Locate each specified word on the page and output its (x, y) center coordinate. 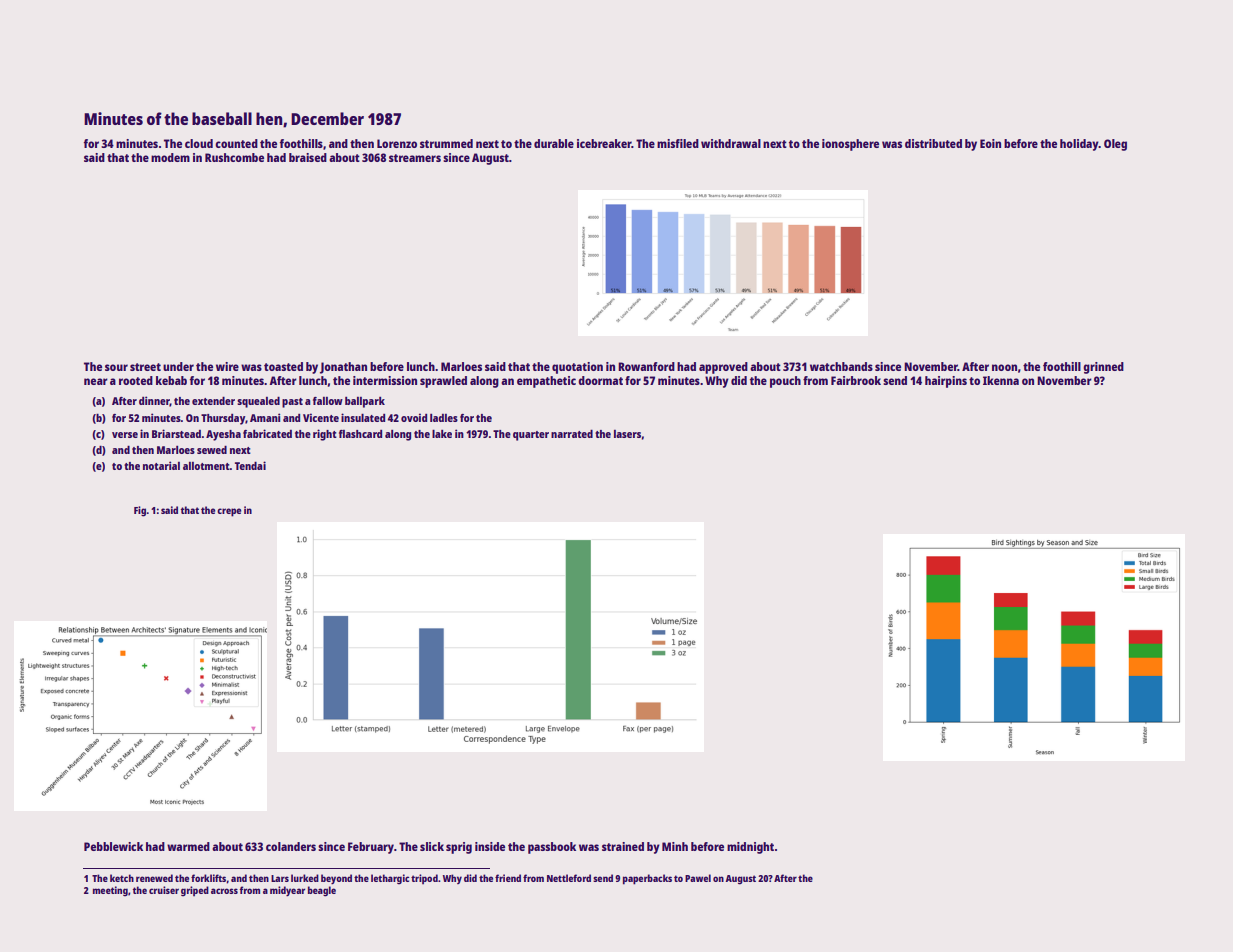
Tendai (250, 465)
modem (170, 157)
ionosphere (850, 145)
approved (723, 368)
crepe (229, 512)
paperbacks (647, 879)
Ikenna (1001, 380)
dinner (154, 401)
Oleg (1115, 145)
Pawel (698, 878)
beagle (322, 891)
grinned (1103, 368)
